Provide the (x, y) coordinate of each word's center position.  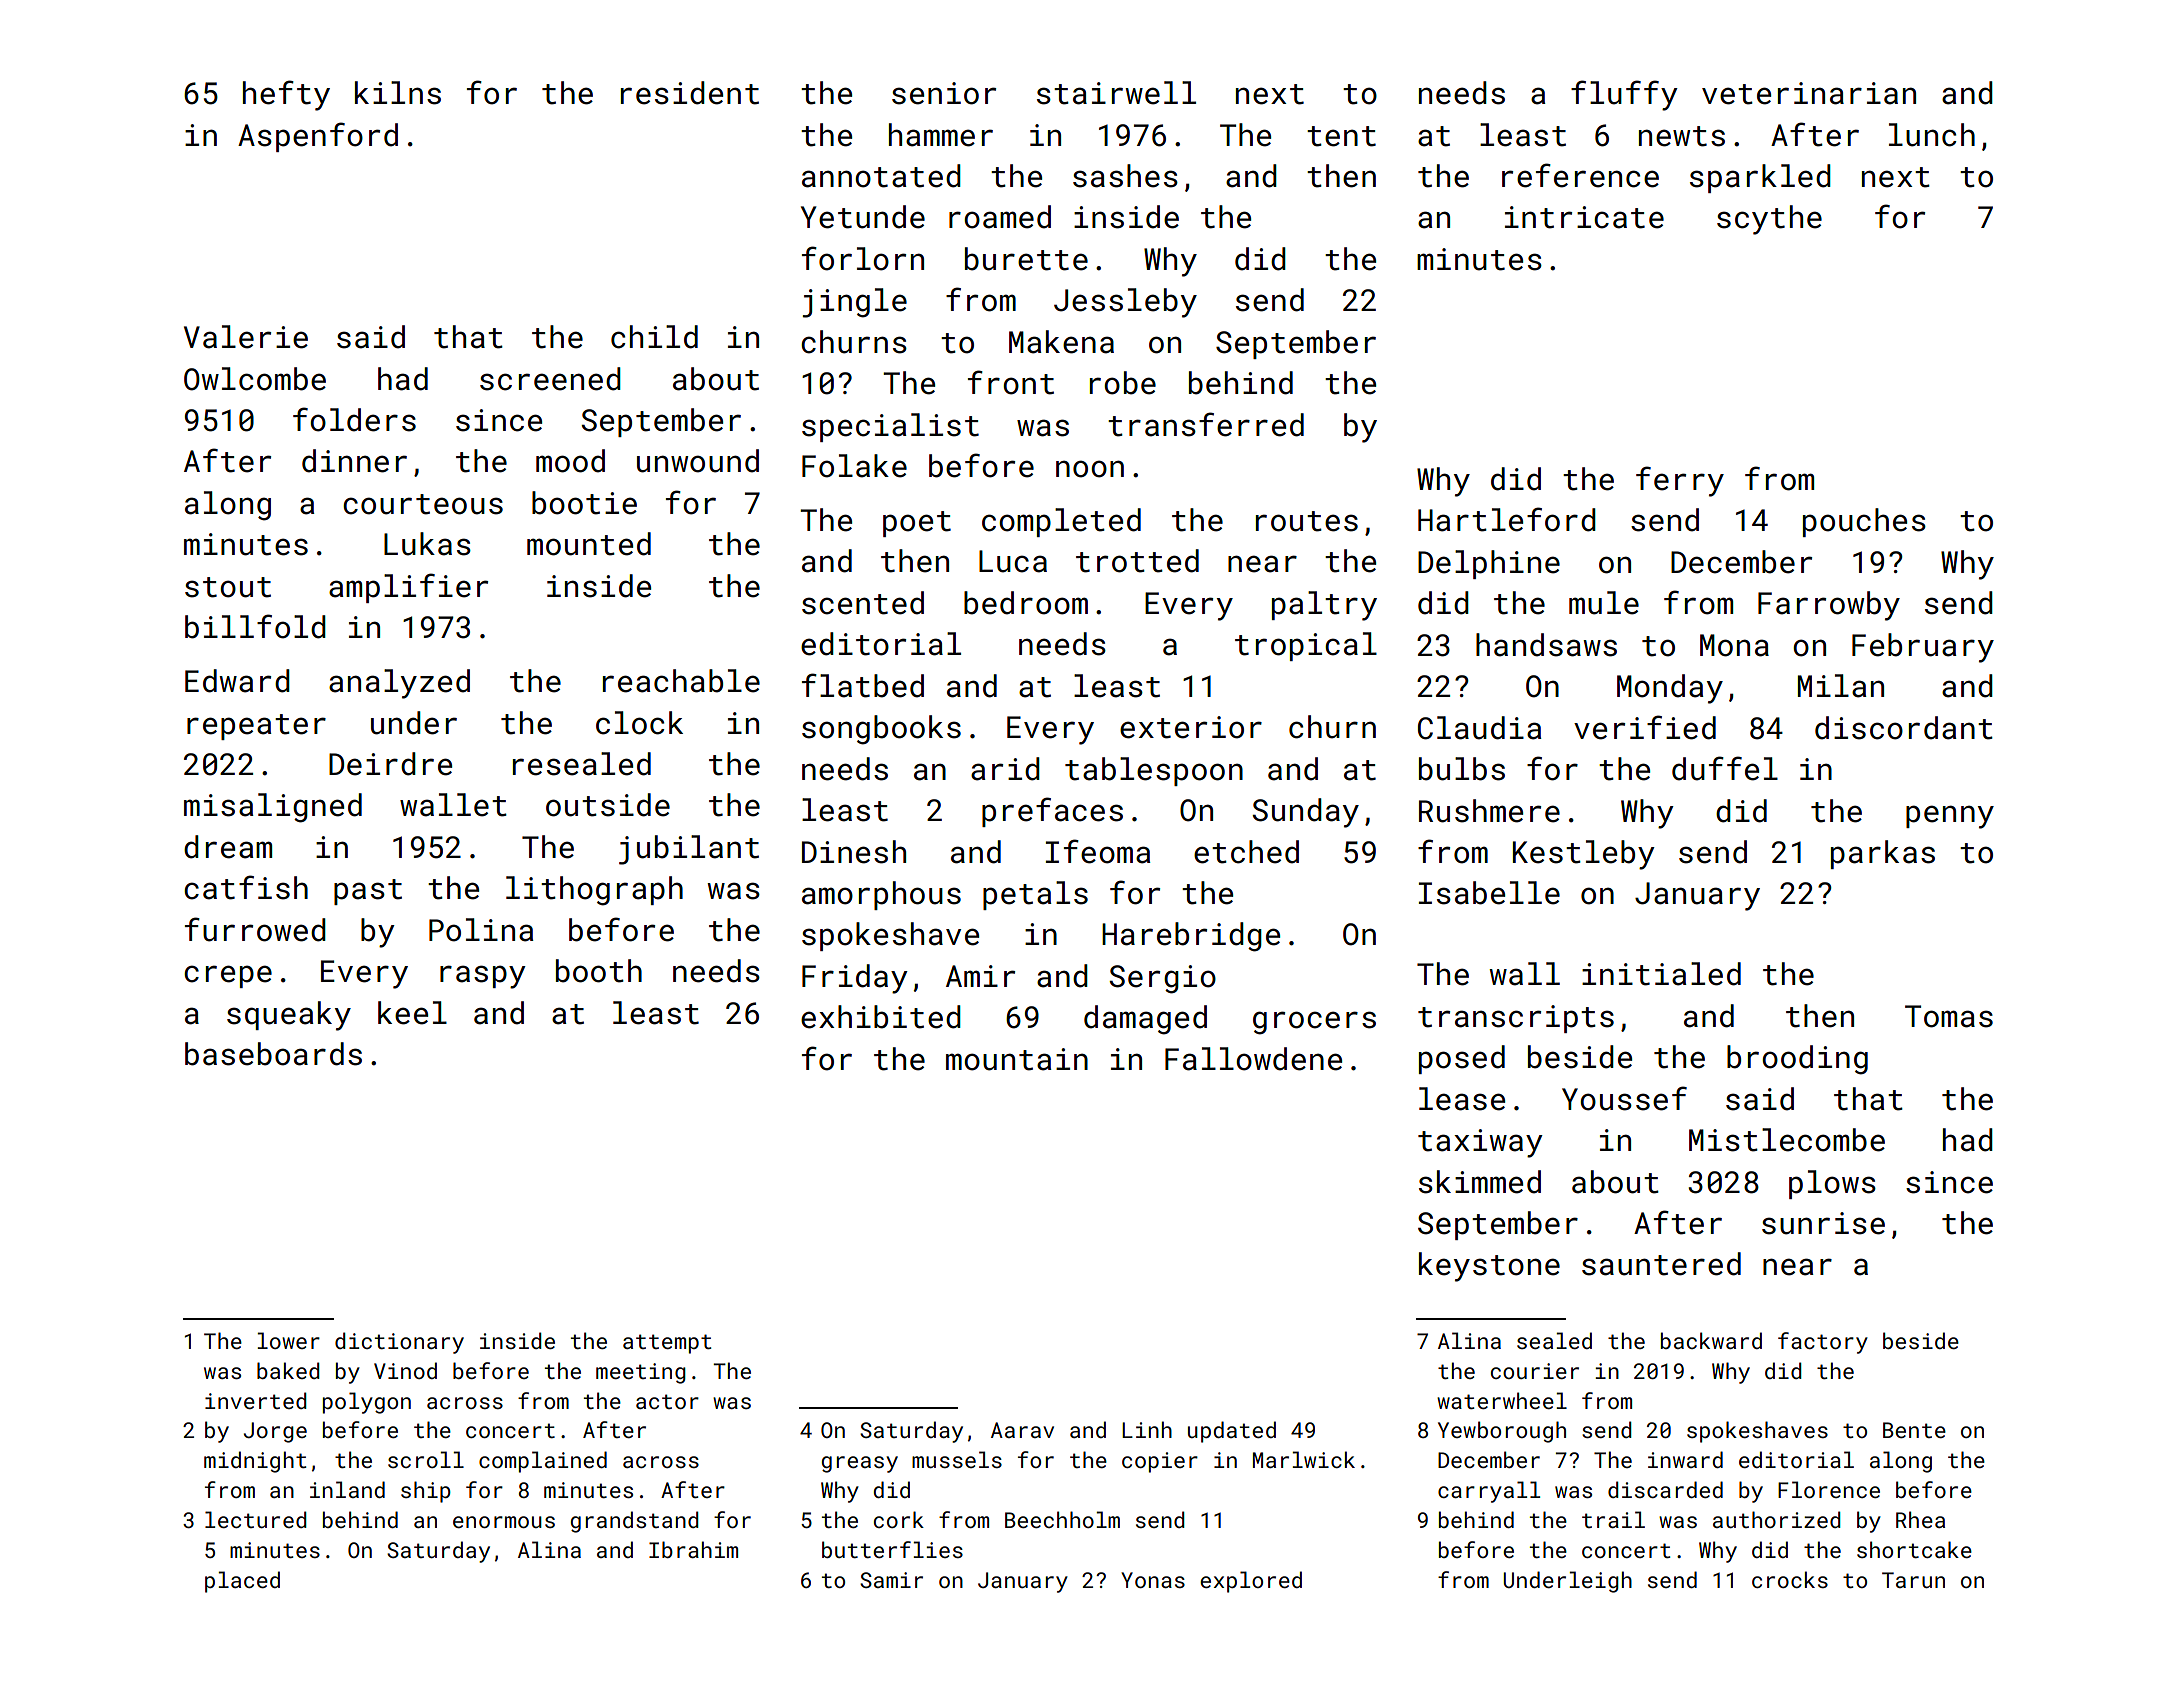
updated (1232, 1432)
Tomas (1949, 1016)
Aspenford (318, 137)
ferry (1680, 481)
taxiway (1480, 1143)
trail (1613, 1519)
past (368, 892)
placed (242, 1582)
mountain (1017, 1059)
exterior (1191, 727)
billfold (255, 626)
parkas (1883, 854)
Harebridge (1191, 937)
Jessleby (1125, 303)
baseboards (273, 1054)
